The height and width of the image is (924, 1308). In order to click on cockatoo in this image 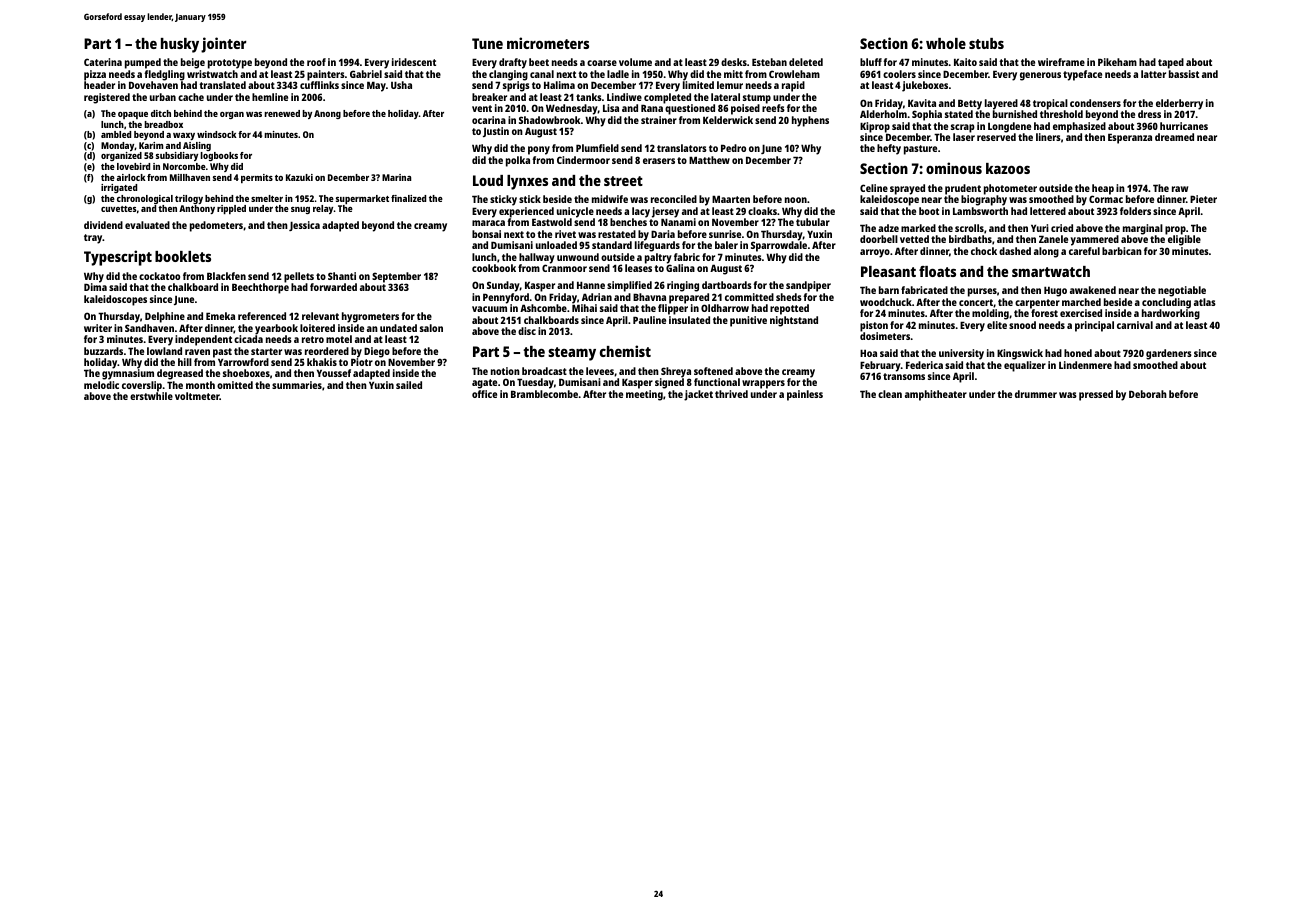, I will do `click(159, 276)`.
